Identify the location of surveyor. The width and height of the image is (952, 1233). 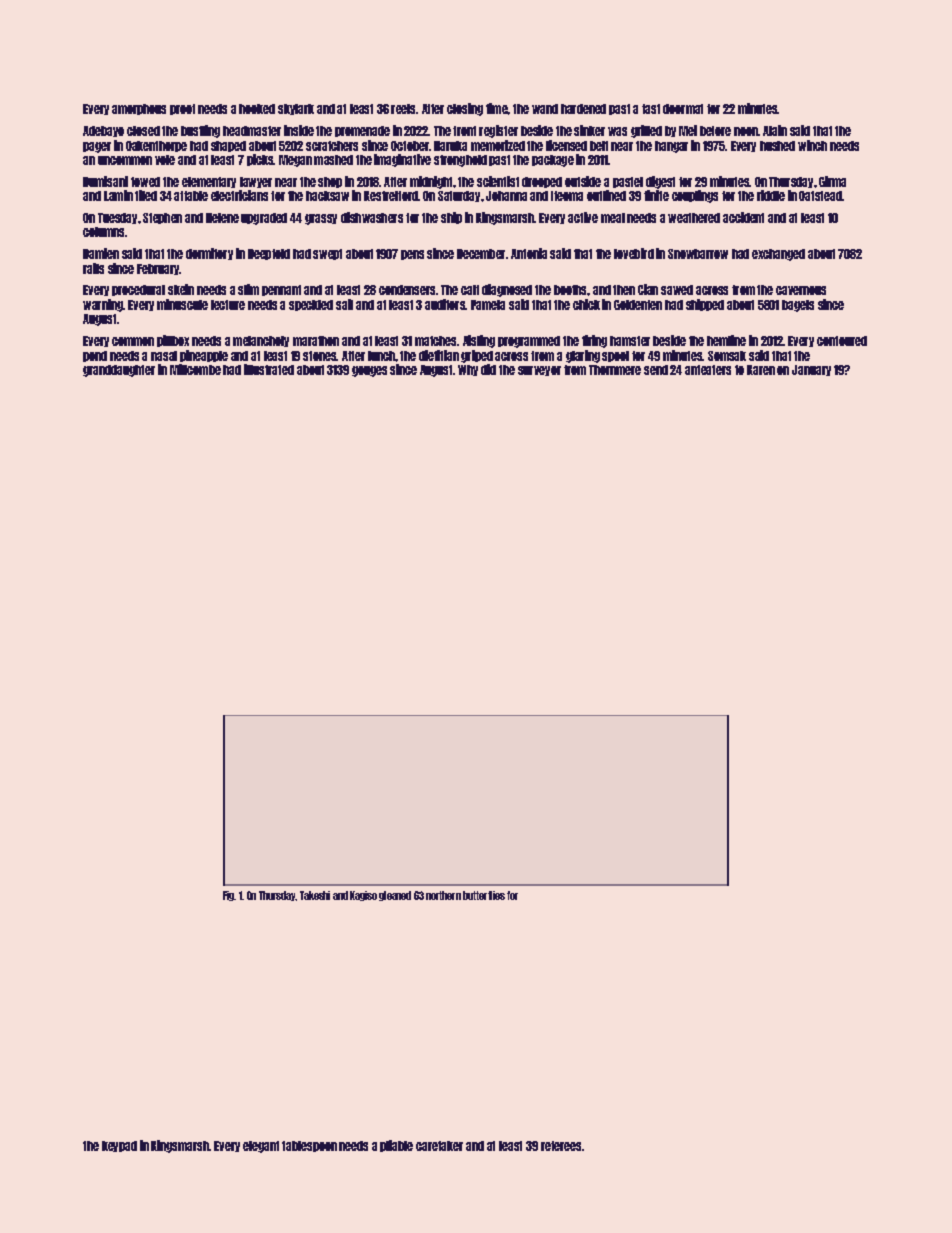
(539, 371).
